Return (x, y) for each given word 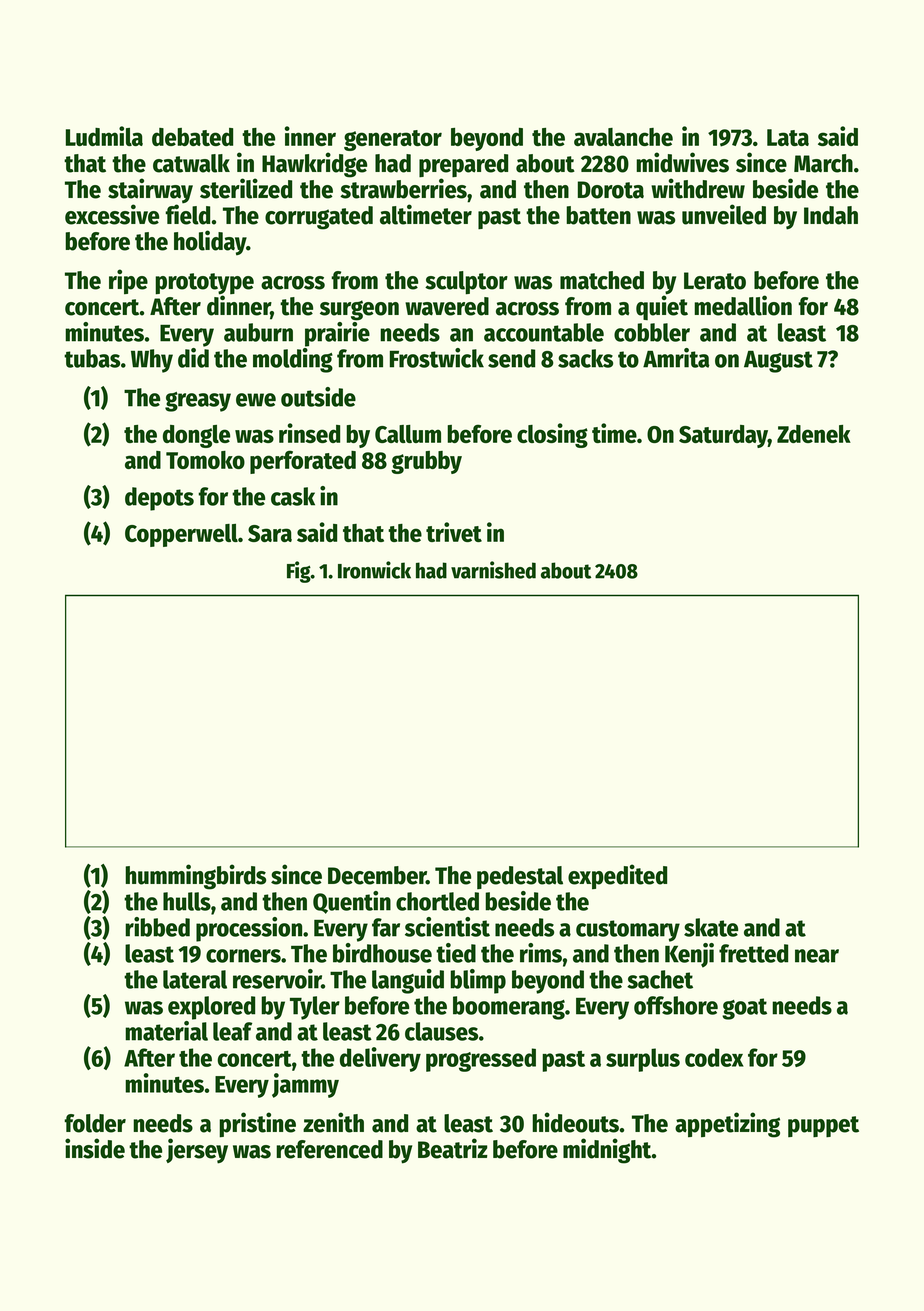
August (778, 362)
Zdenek (814, 434)
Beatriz (453, 1148)
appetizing (727, 1125)
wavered (447, 306)
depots (159, 499)
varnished (493, 570)
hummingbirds (195, 877)
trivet (454, 532)
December (377, 875)
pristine (257, 1125)
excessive (112, 214)
